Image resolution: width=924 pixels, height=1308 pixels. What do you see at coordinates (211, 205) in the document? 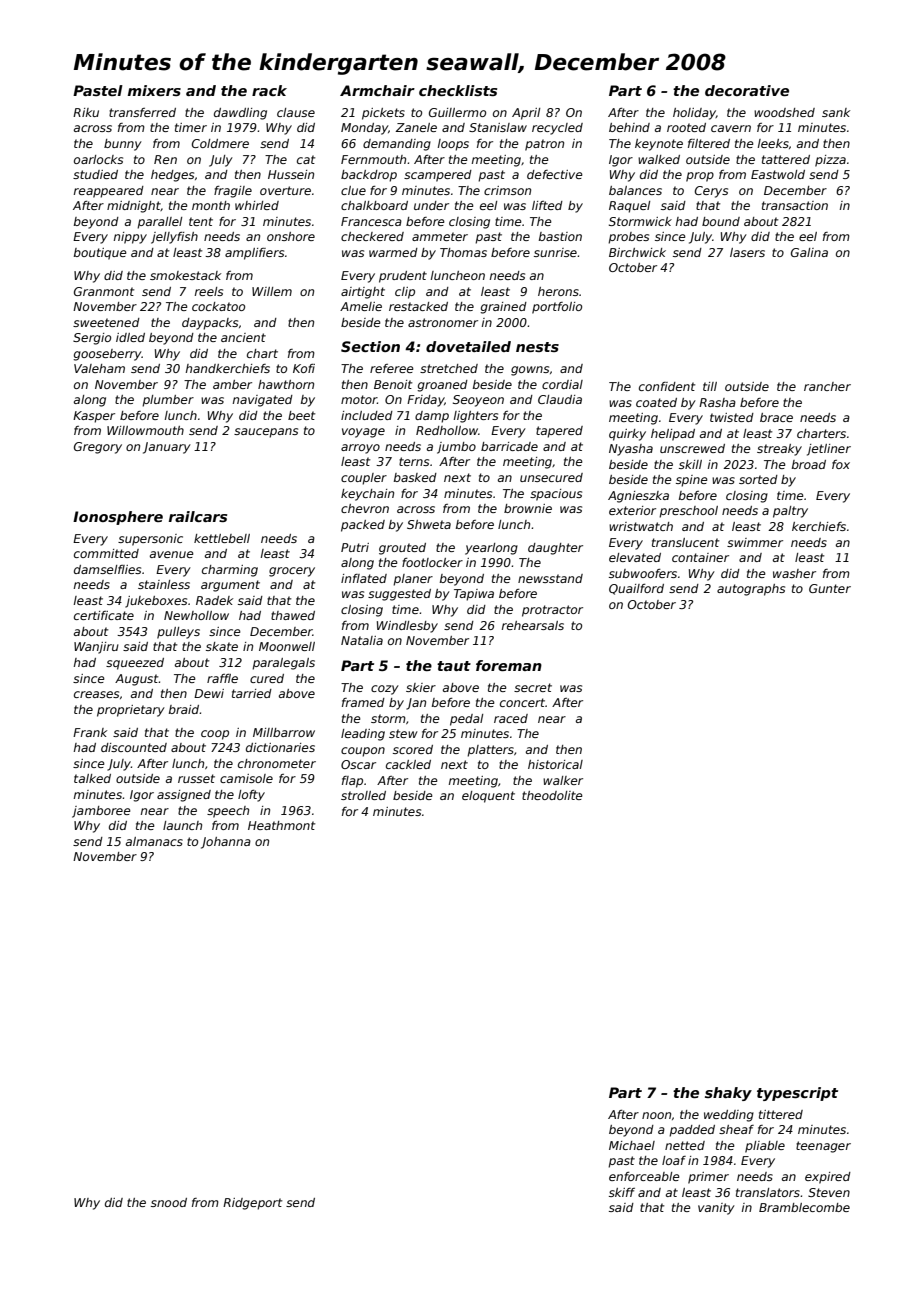
I see `month` at bounding box center [211, 205].
